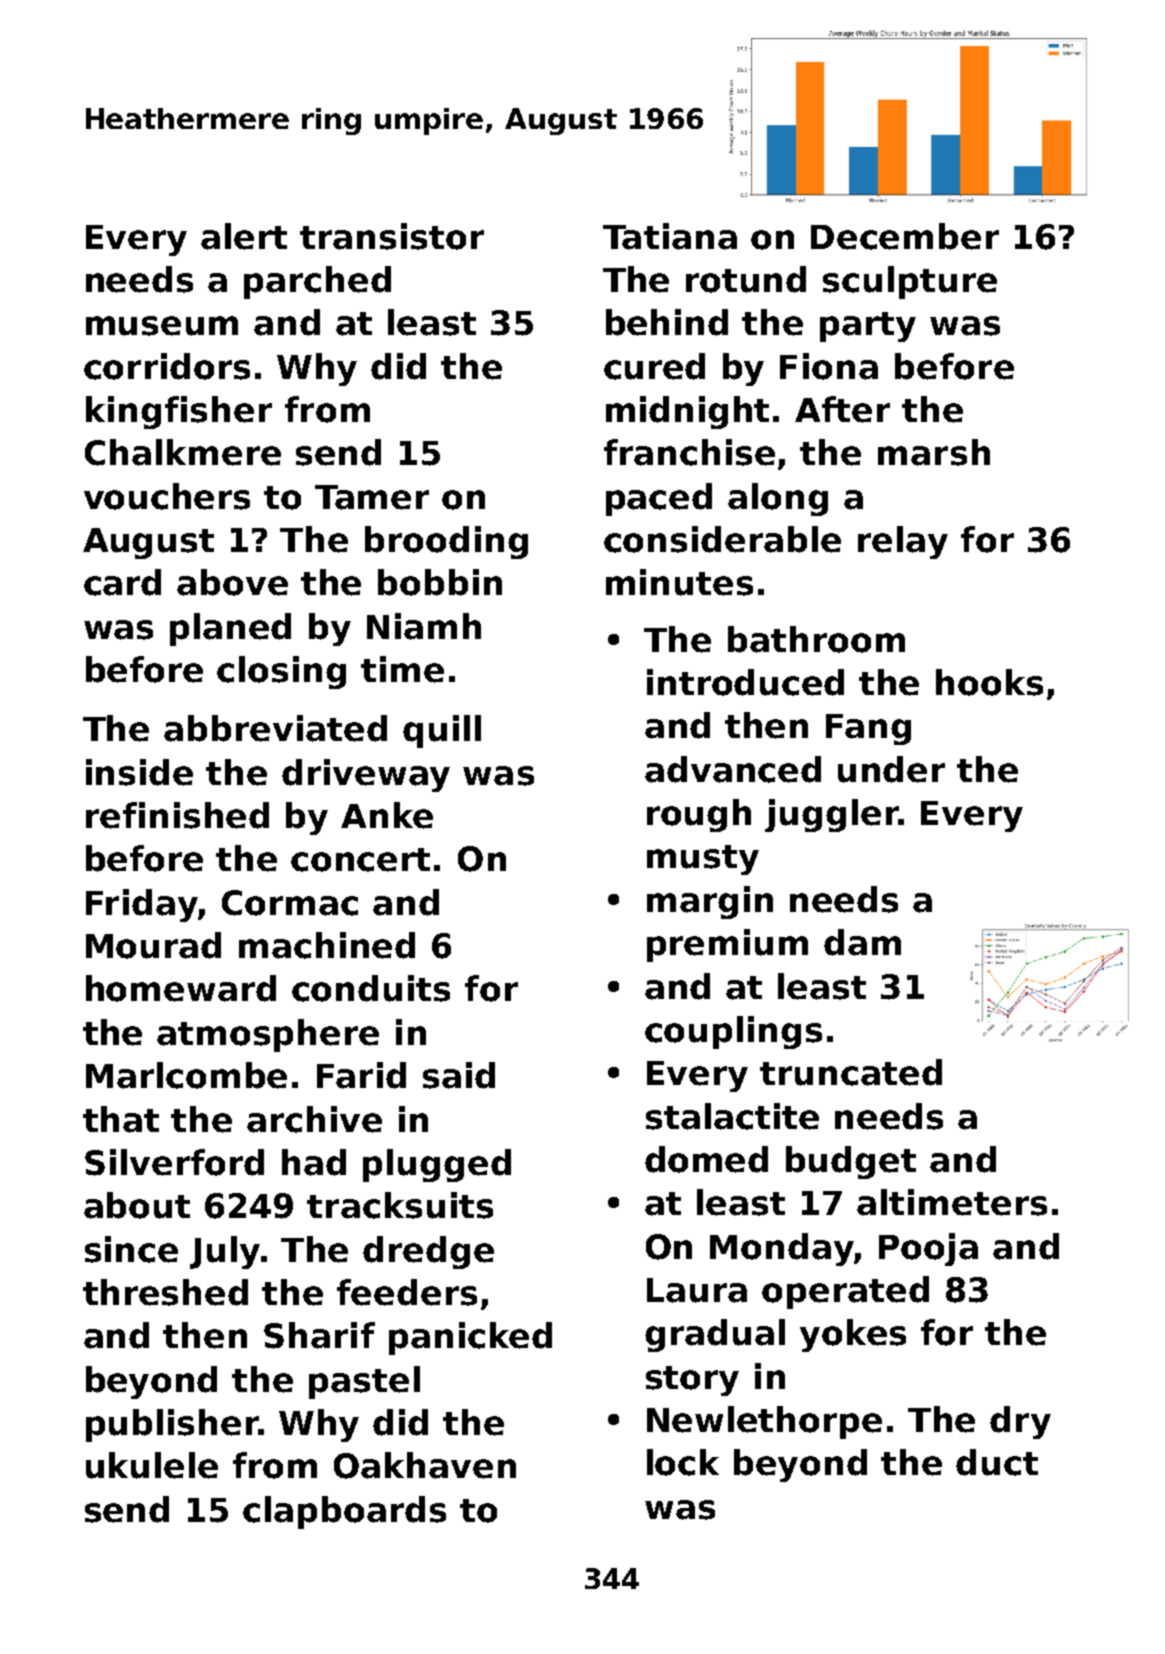  I want to click on domed, so click(706, 1159).
